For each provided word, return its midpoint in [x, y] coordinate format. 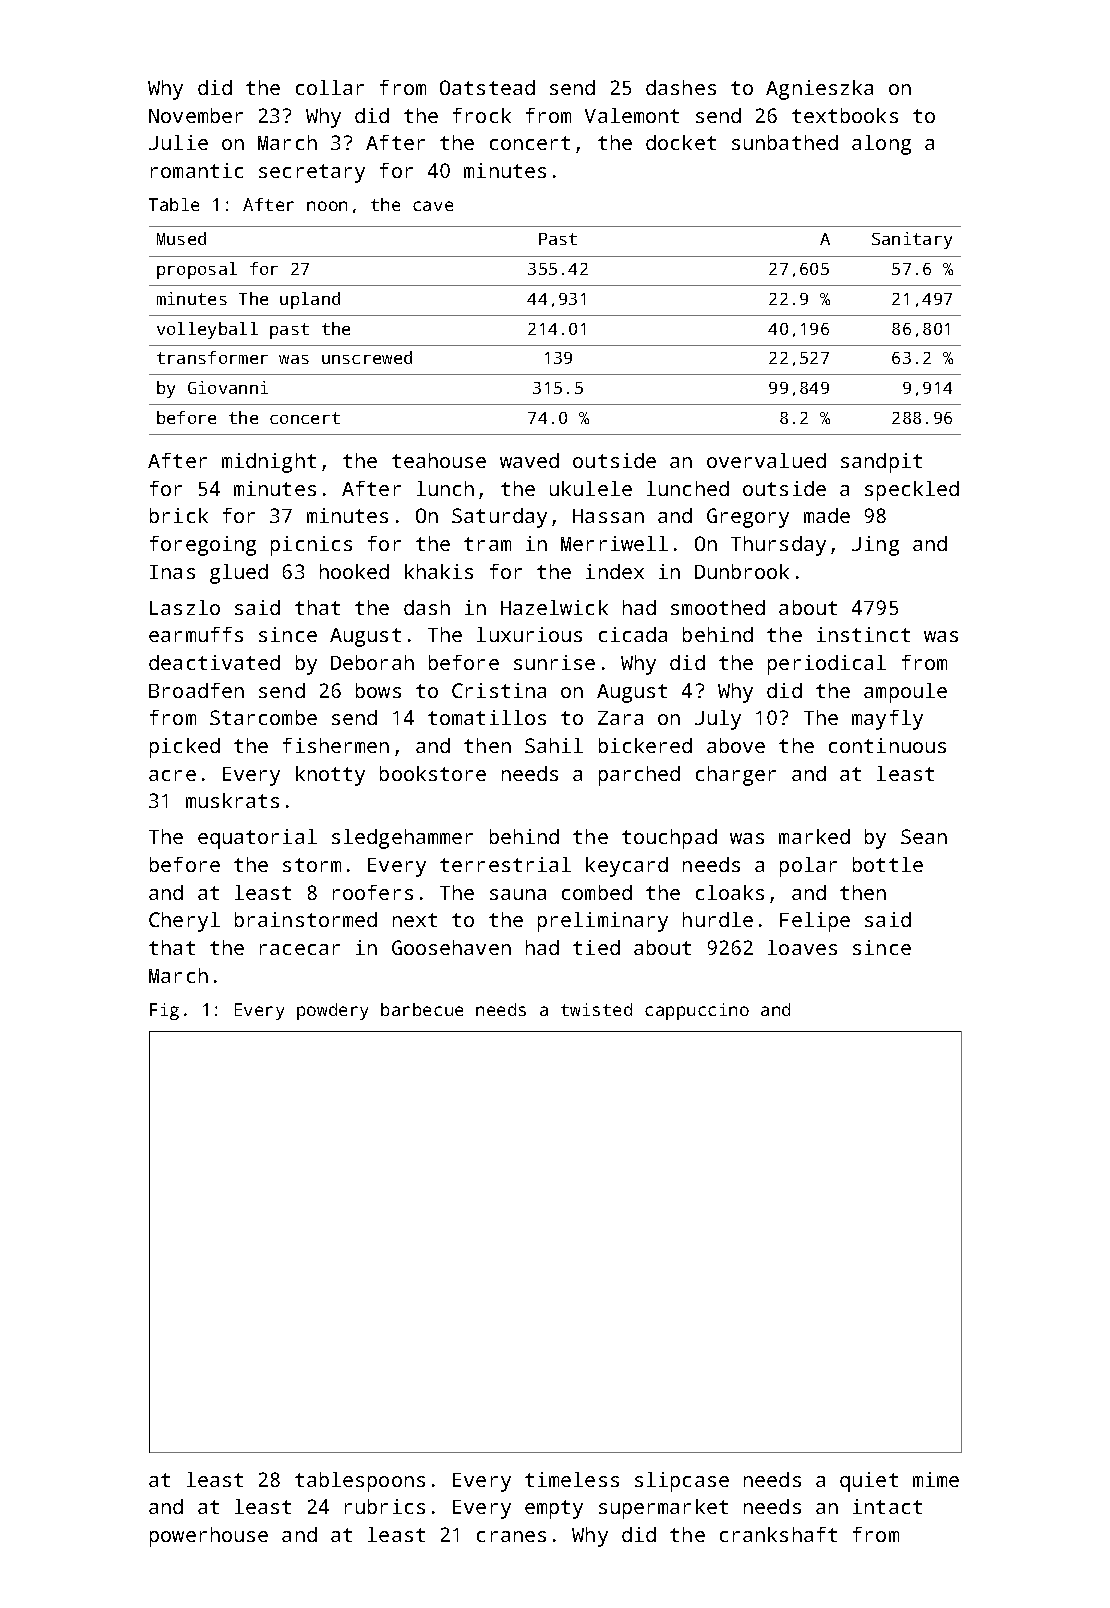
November [196, 115]
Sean [924, 836]
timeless [572, 1479]
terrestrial [505, 864]
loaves [802, 947]
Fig [164, 1011]
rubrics [385, 1506]
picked [185, 748]
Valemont [632, 115]
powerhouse [209, 1537]
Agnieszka [819, 90]
